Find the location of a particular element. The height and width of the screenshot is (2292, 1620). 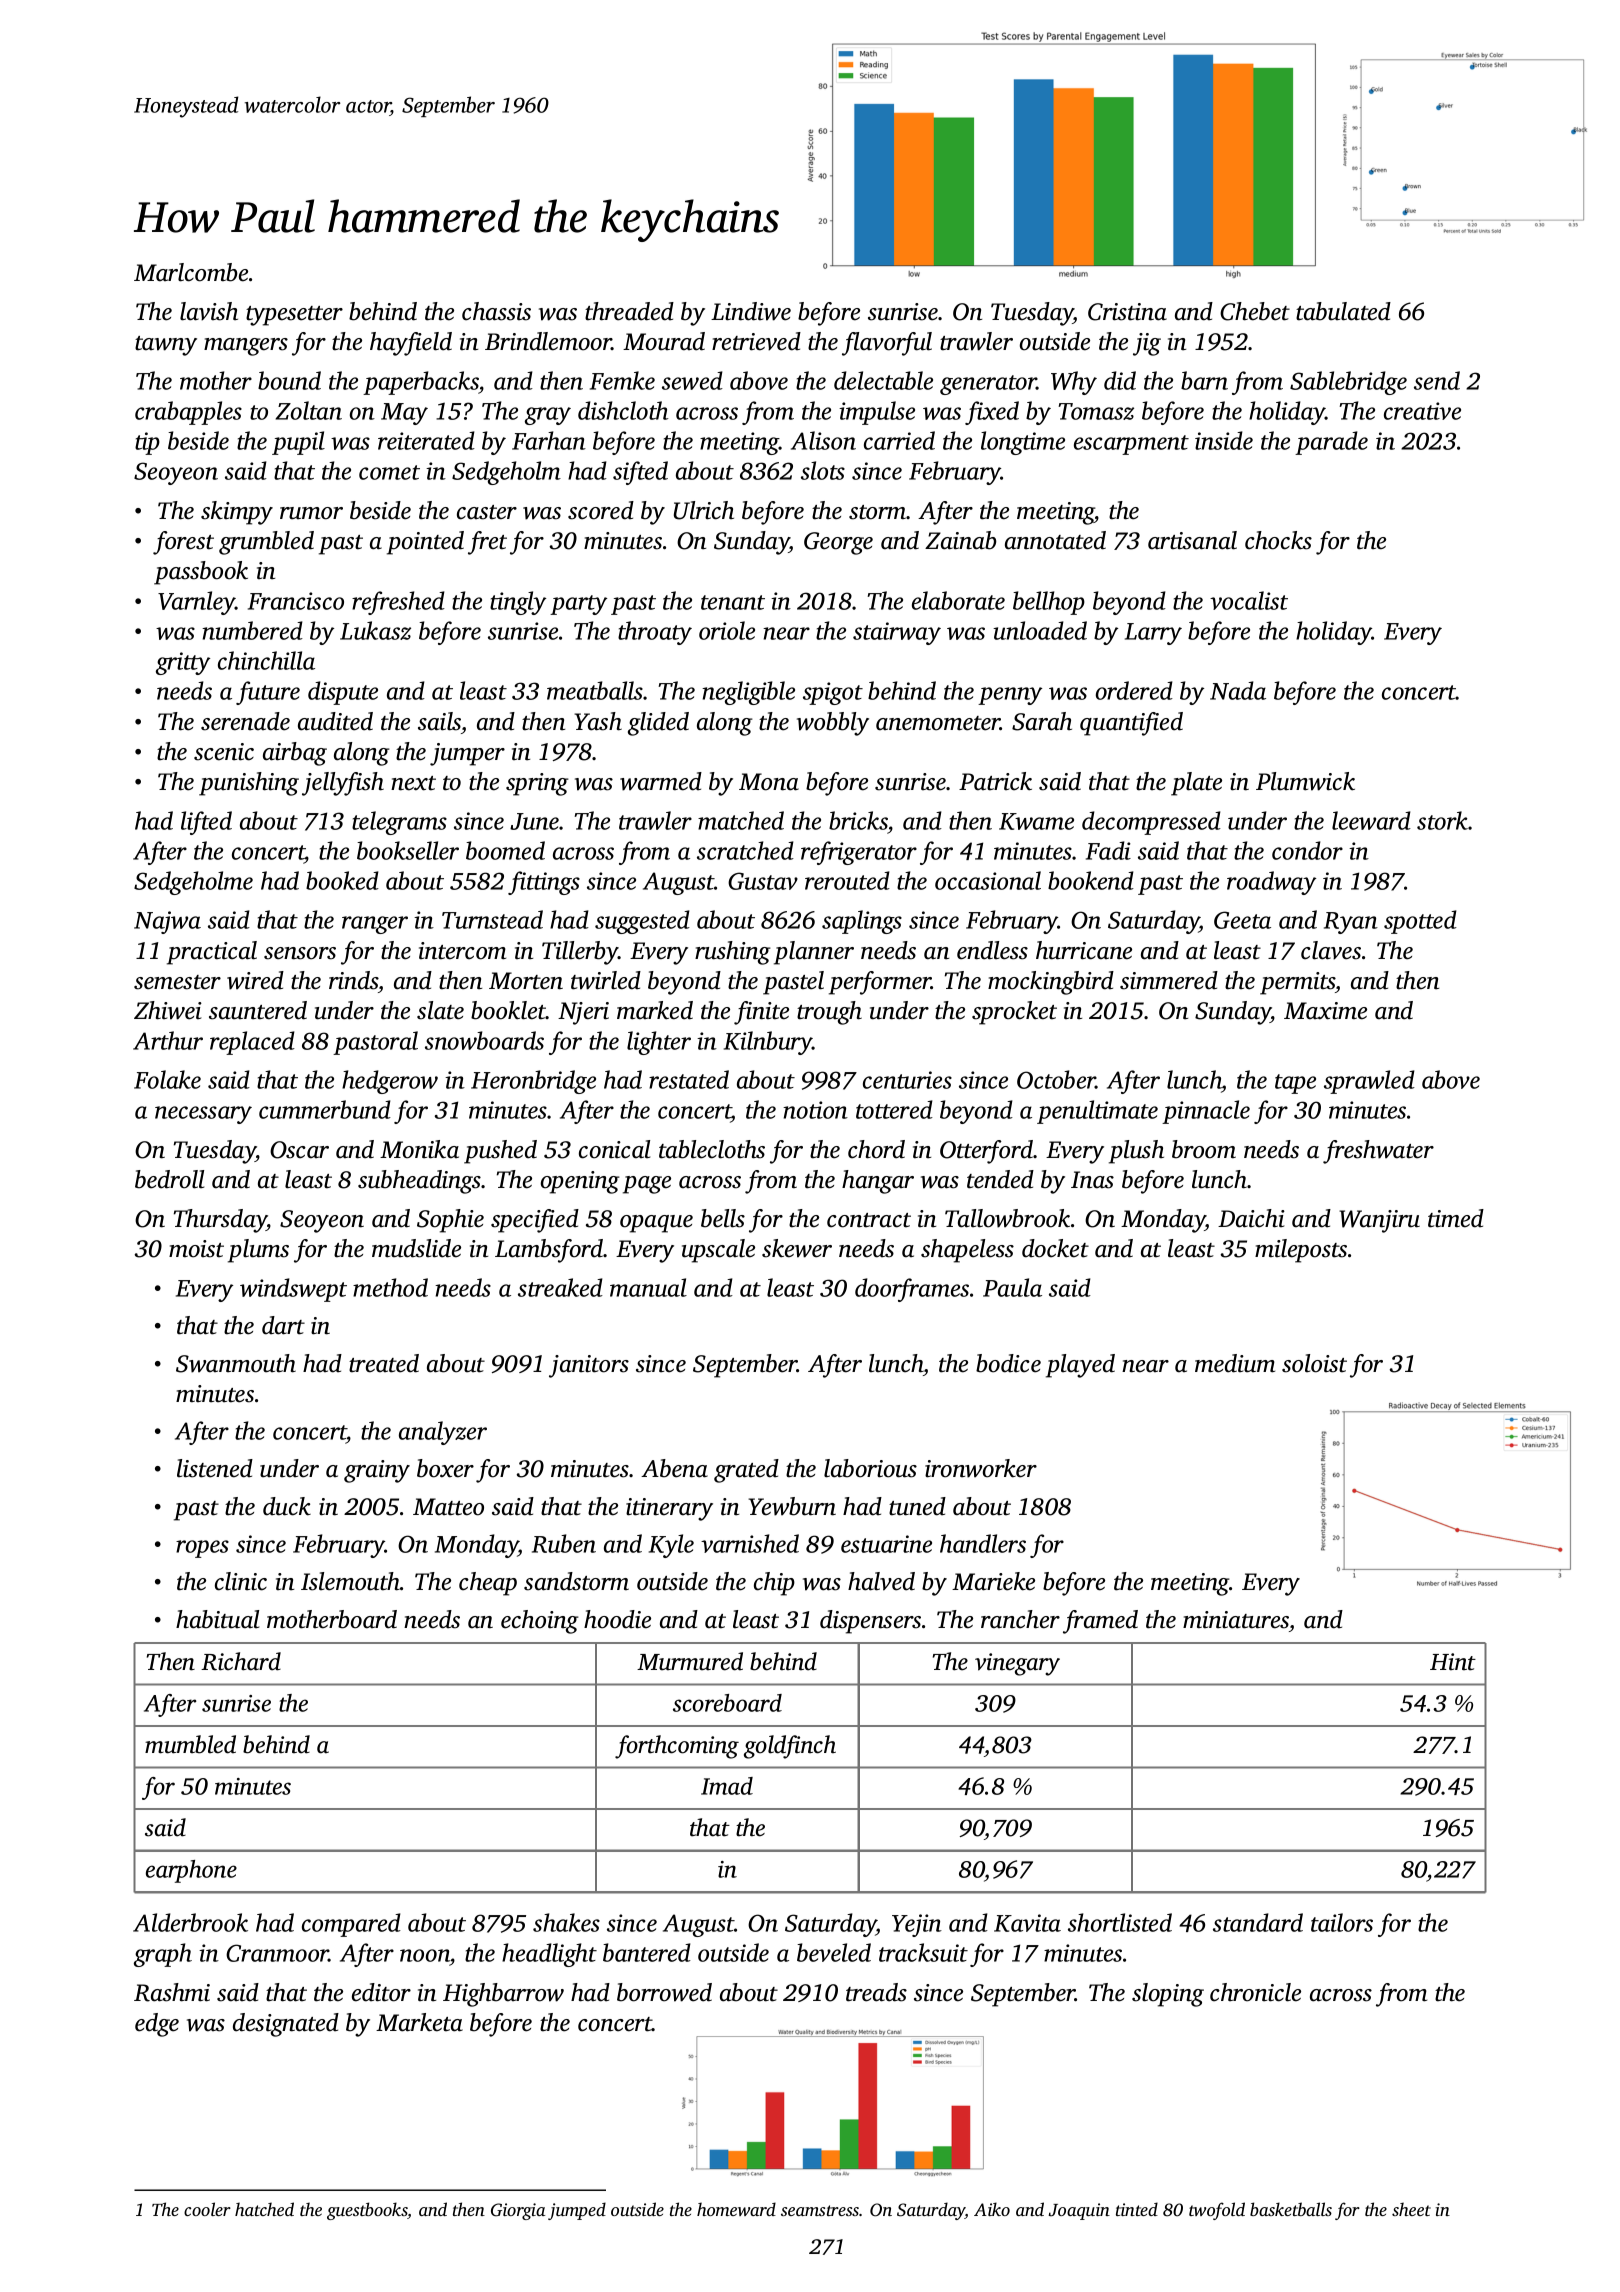

chassis is located at coordinates (496, 311).
